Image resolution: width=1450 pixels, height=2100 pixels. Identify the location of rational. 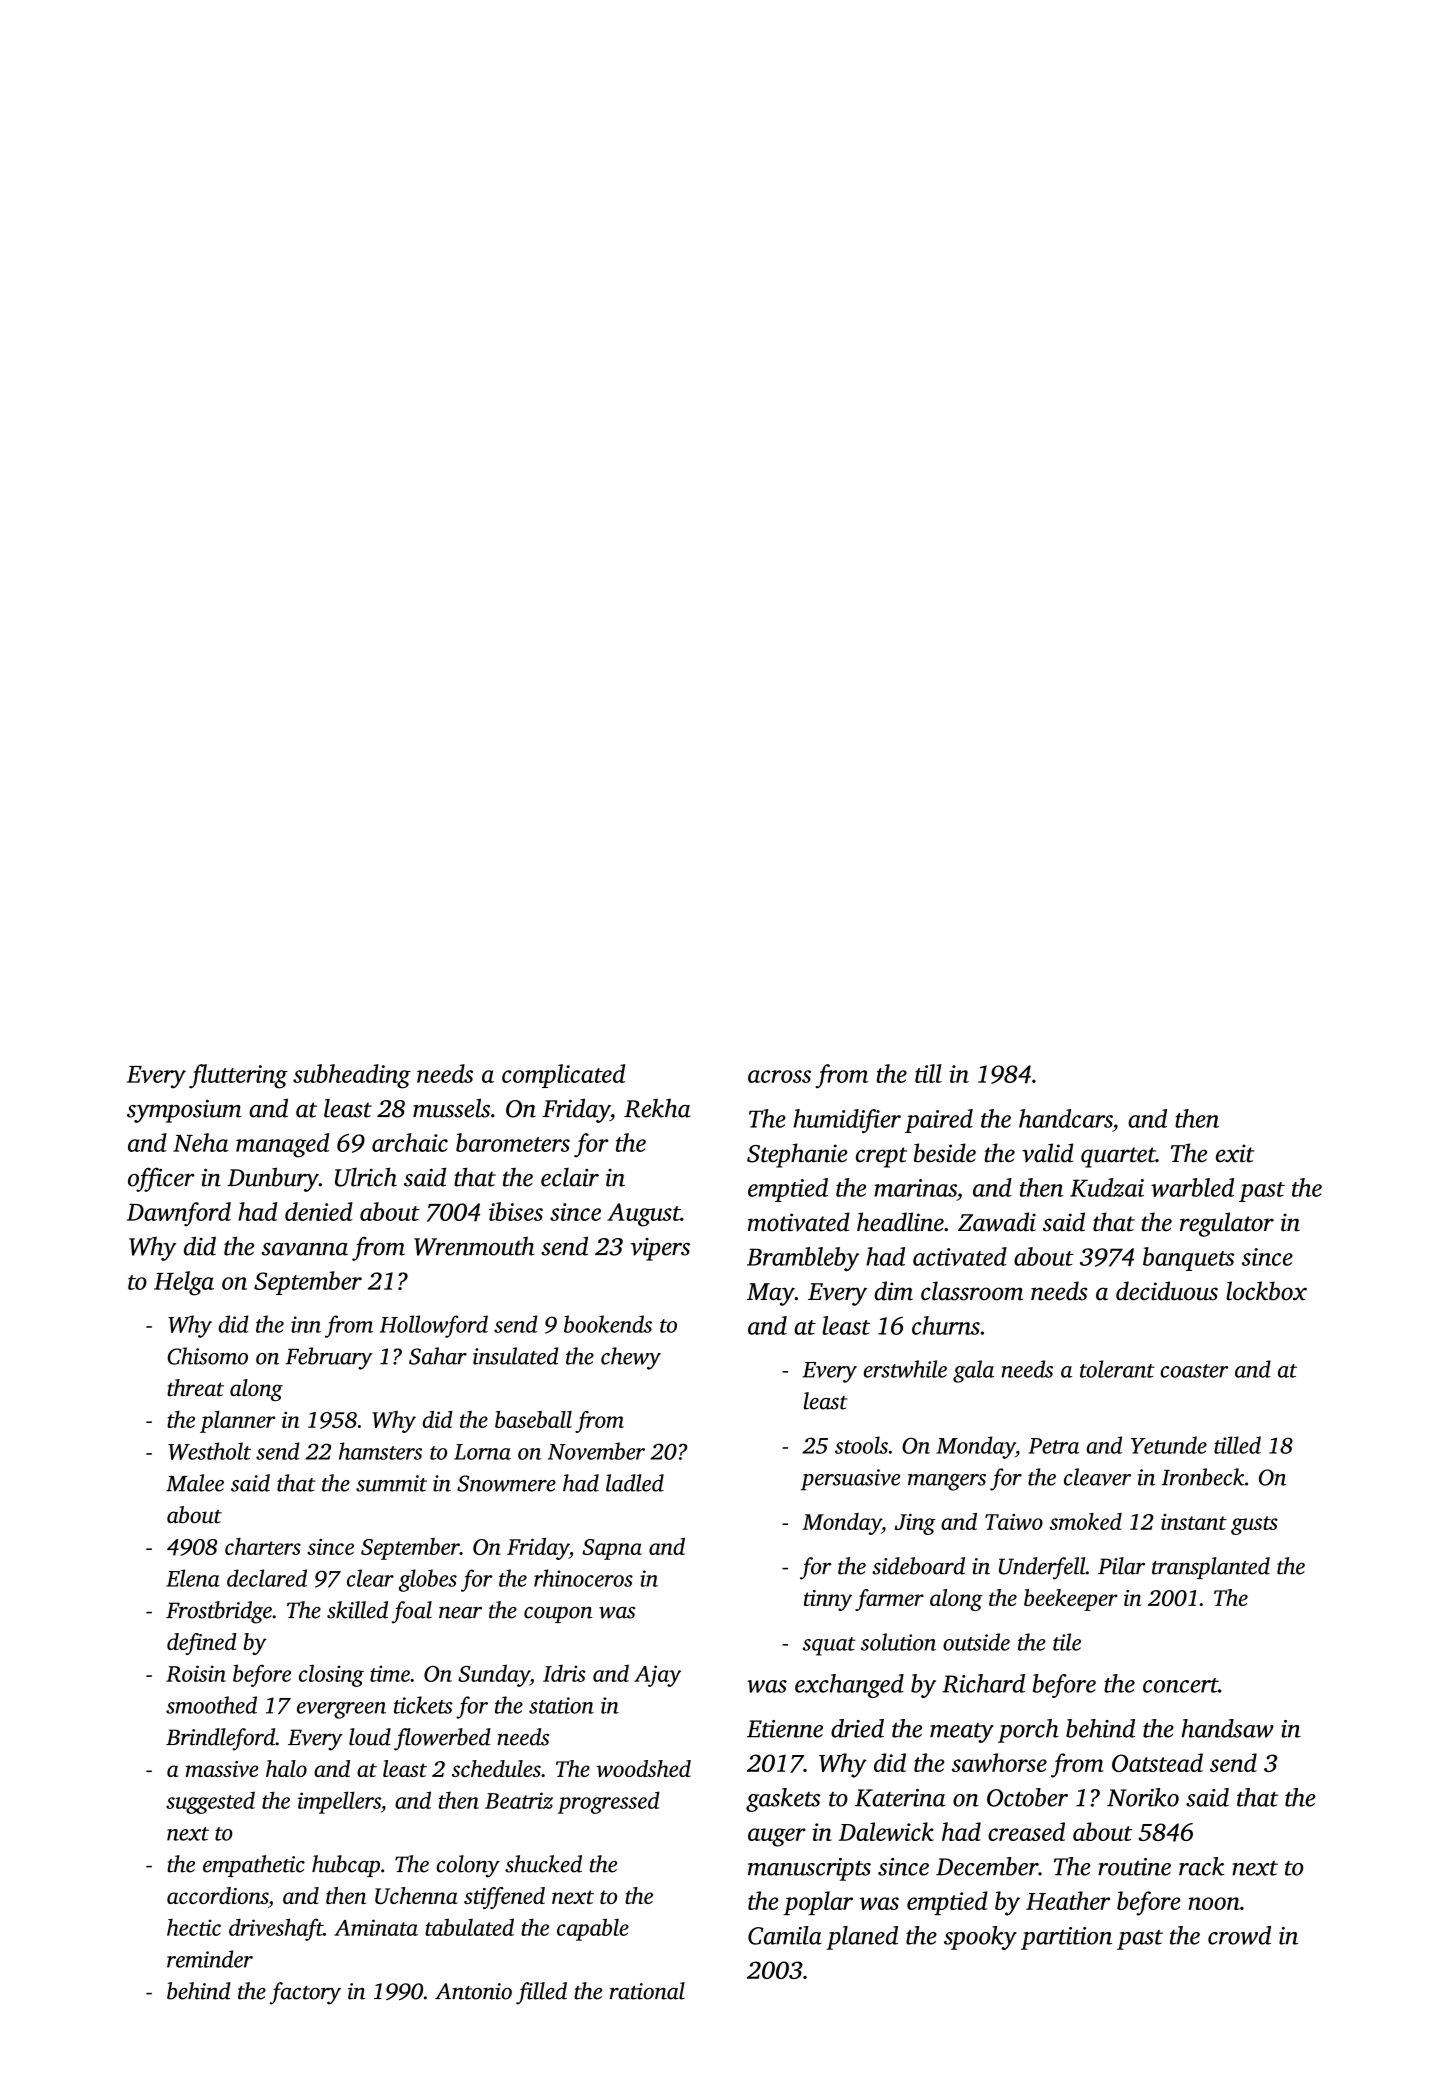
(647, 1991).
